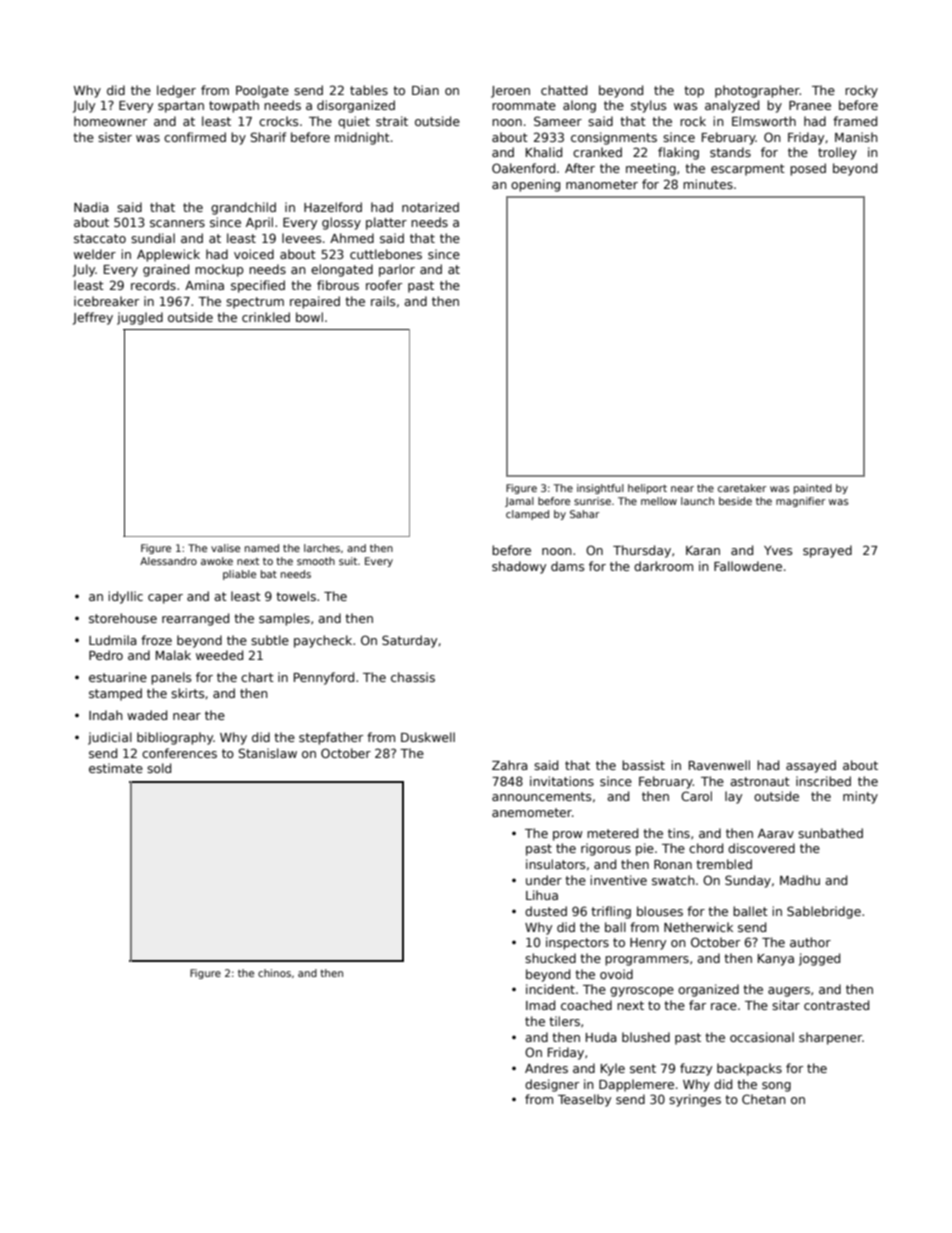  What do you see at coordinates (703, 550) in the document?
I see `Karan` at bounding box center [703, 550].
